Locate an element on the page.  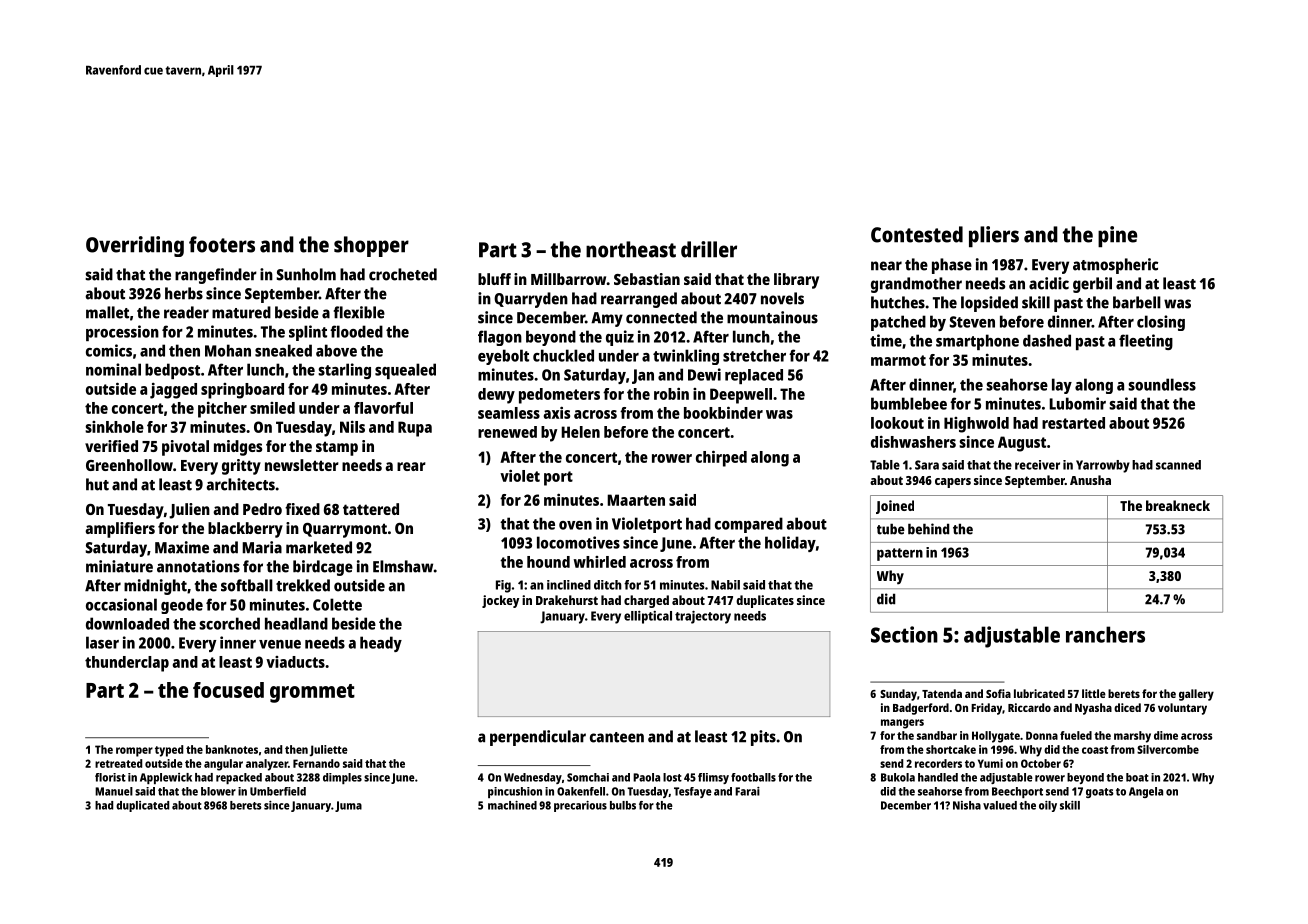
quiz is located at coordinates (620, 338).
